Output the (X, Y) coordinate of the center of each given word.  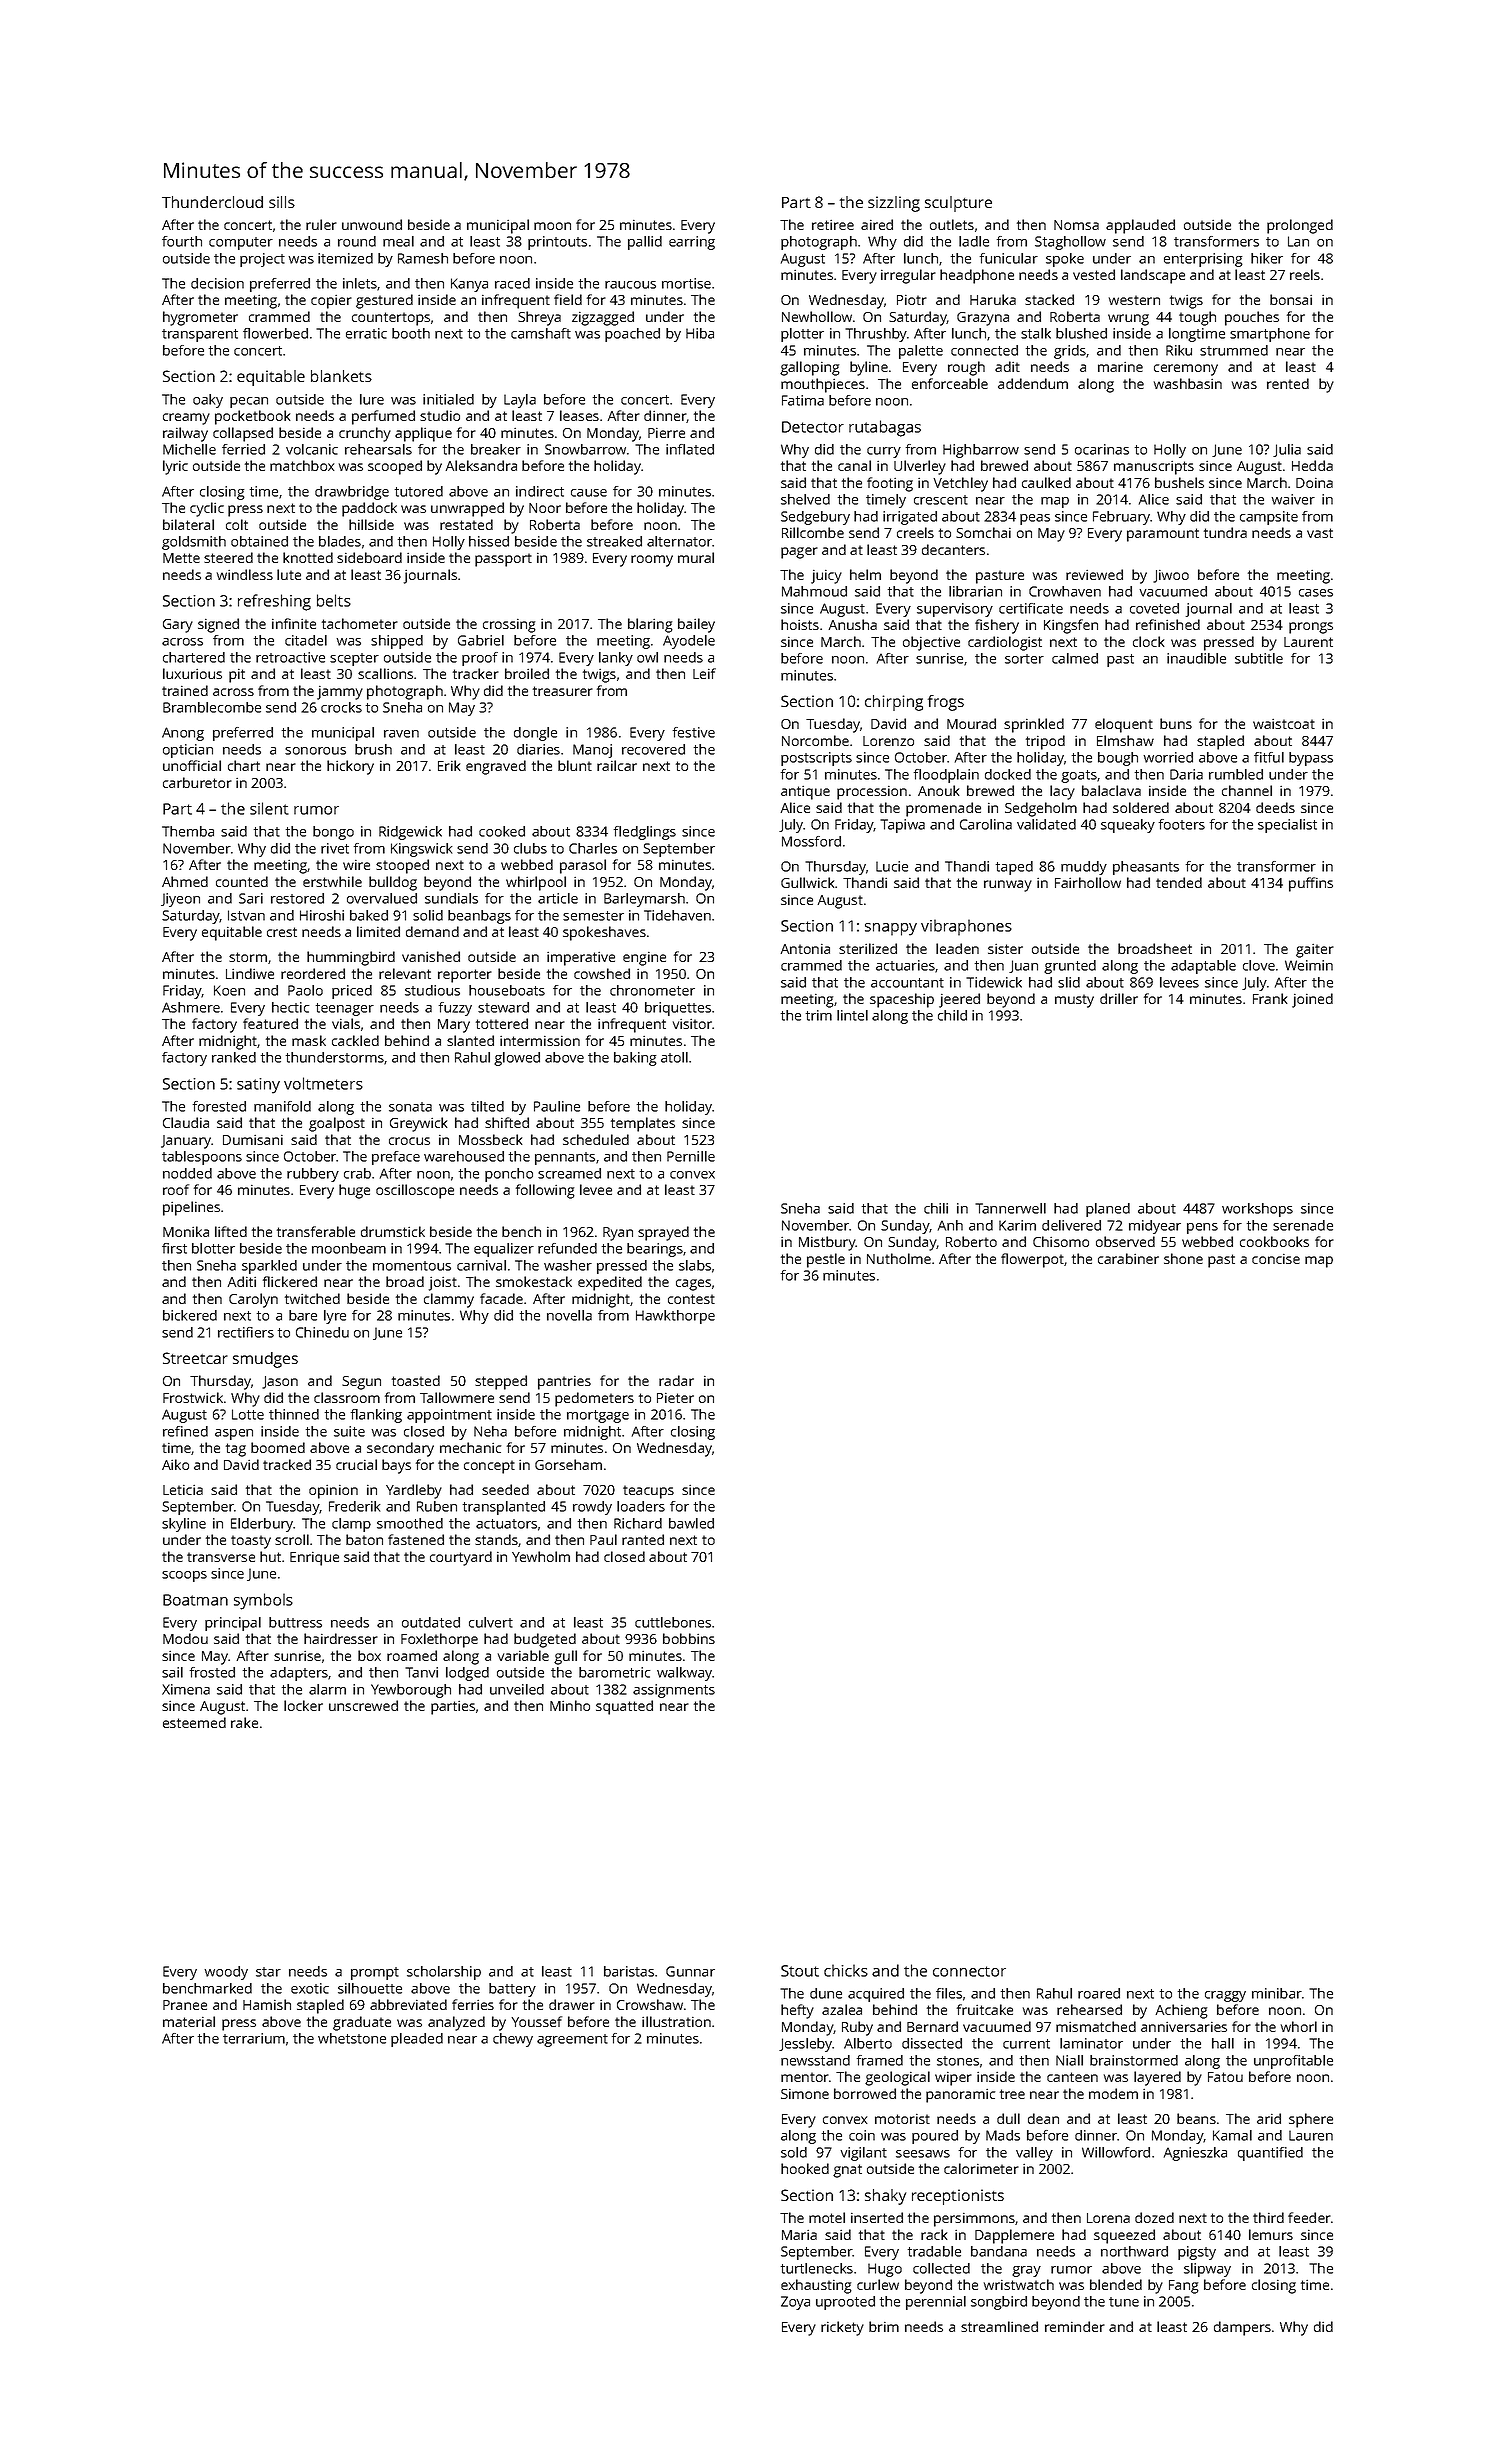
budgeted (545, 1640)
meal (398, 241)
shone (1183, 1258)
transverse (221, 1557)
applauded (1140, 226)
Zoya (795, 2303)
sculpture (958, 204)
